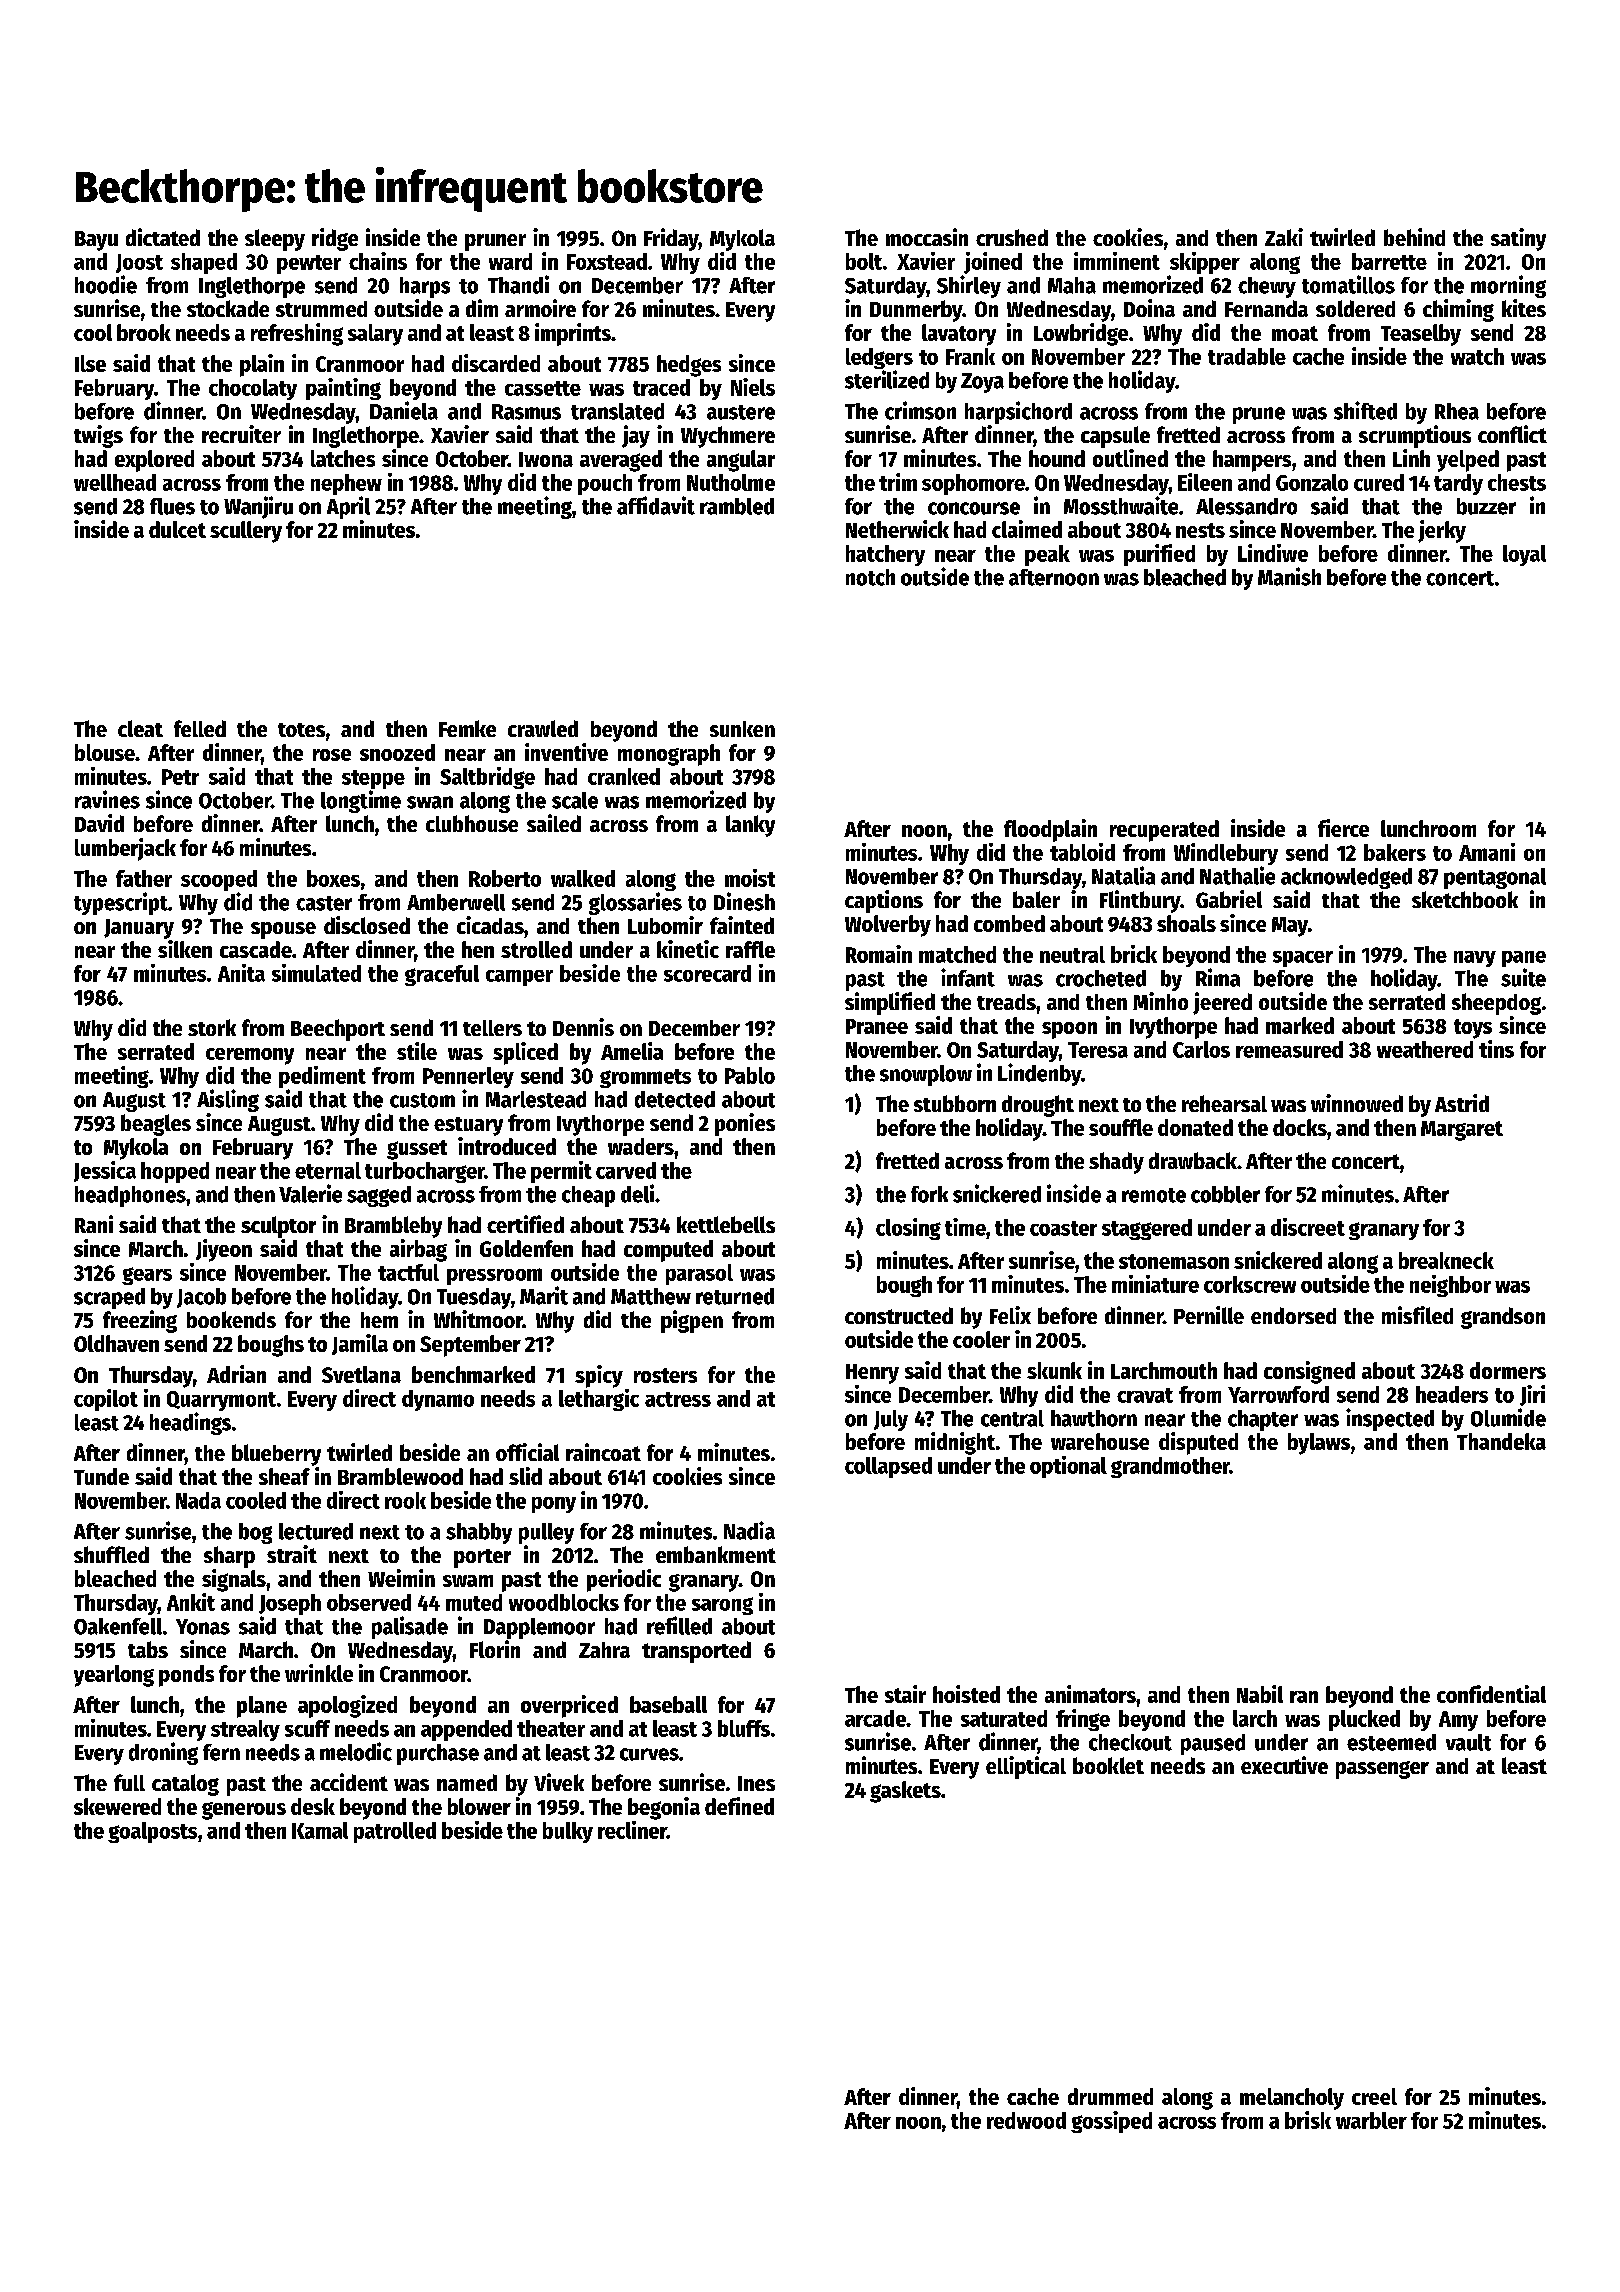 This screenshot has width=1620, height=2292. Describe the element at coordinates (393, 1227) in the screenshot. I see `Brambleby` at that location.
